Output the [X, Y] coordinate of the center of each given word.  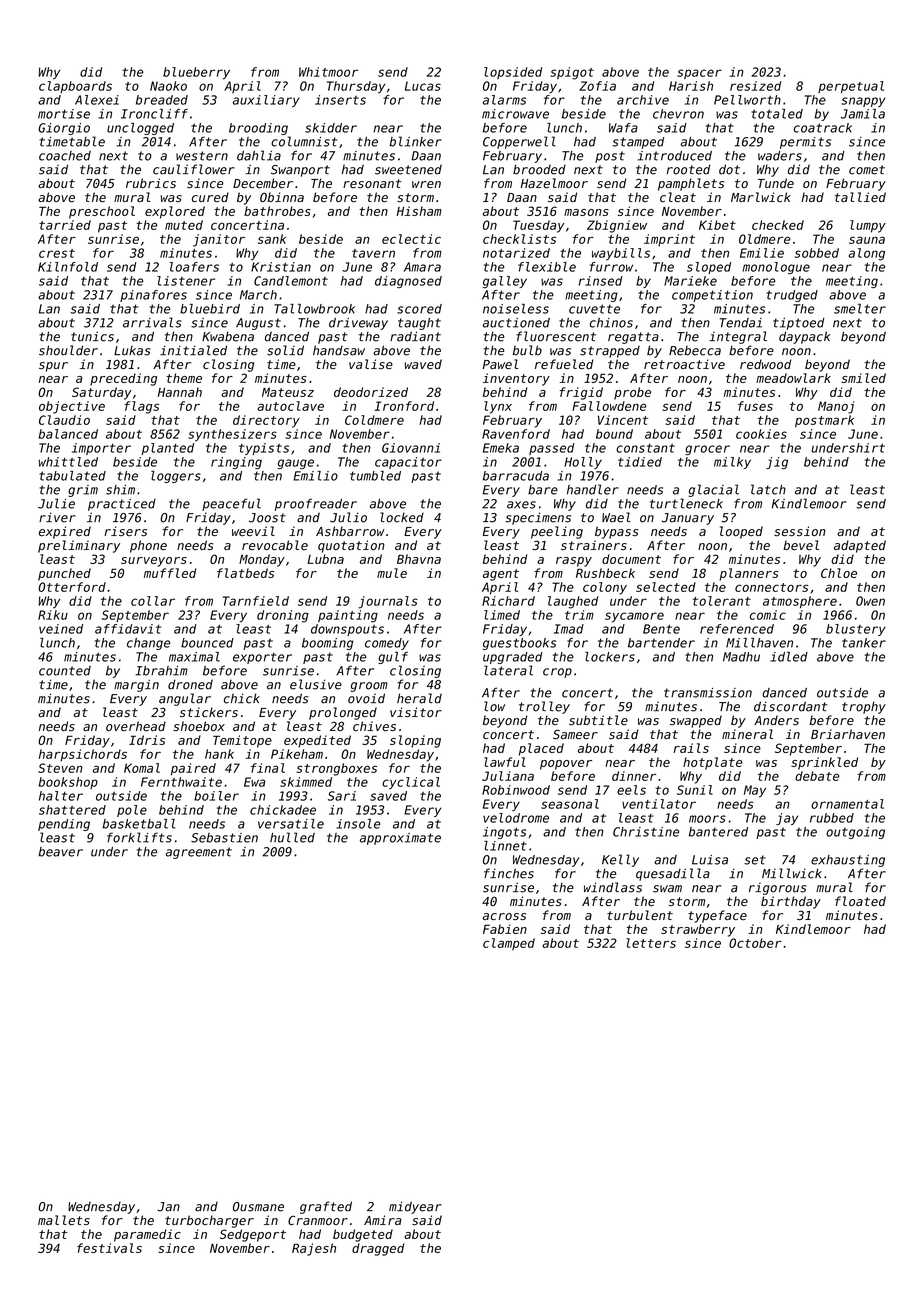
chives [374, 726]
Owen [870, 601]
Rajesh [314, 1249]
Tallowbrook [314, 309]
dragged [378, 1249]
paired [193, 769]
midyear [415, 1207]
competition [712, 296]
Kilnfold [68, 267]
